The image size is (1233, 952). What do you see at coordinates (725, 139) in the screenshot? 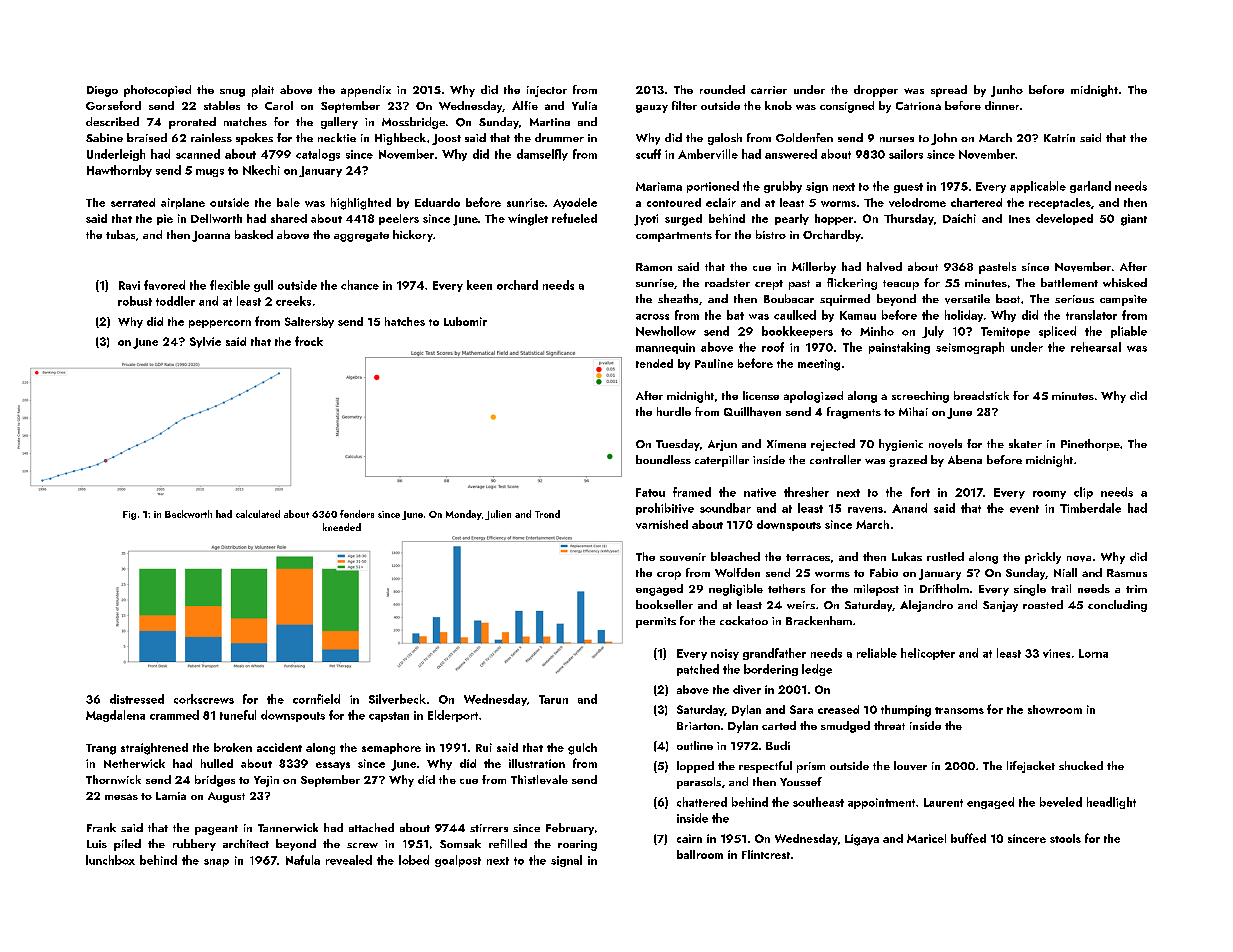
I see `galosh` at bounding box center [725, 139].
